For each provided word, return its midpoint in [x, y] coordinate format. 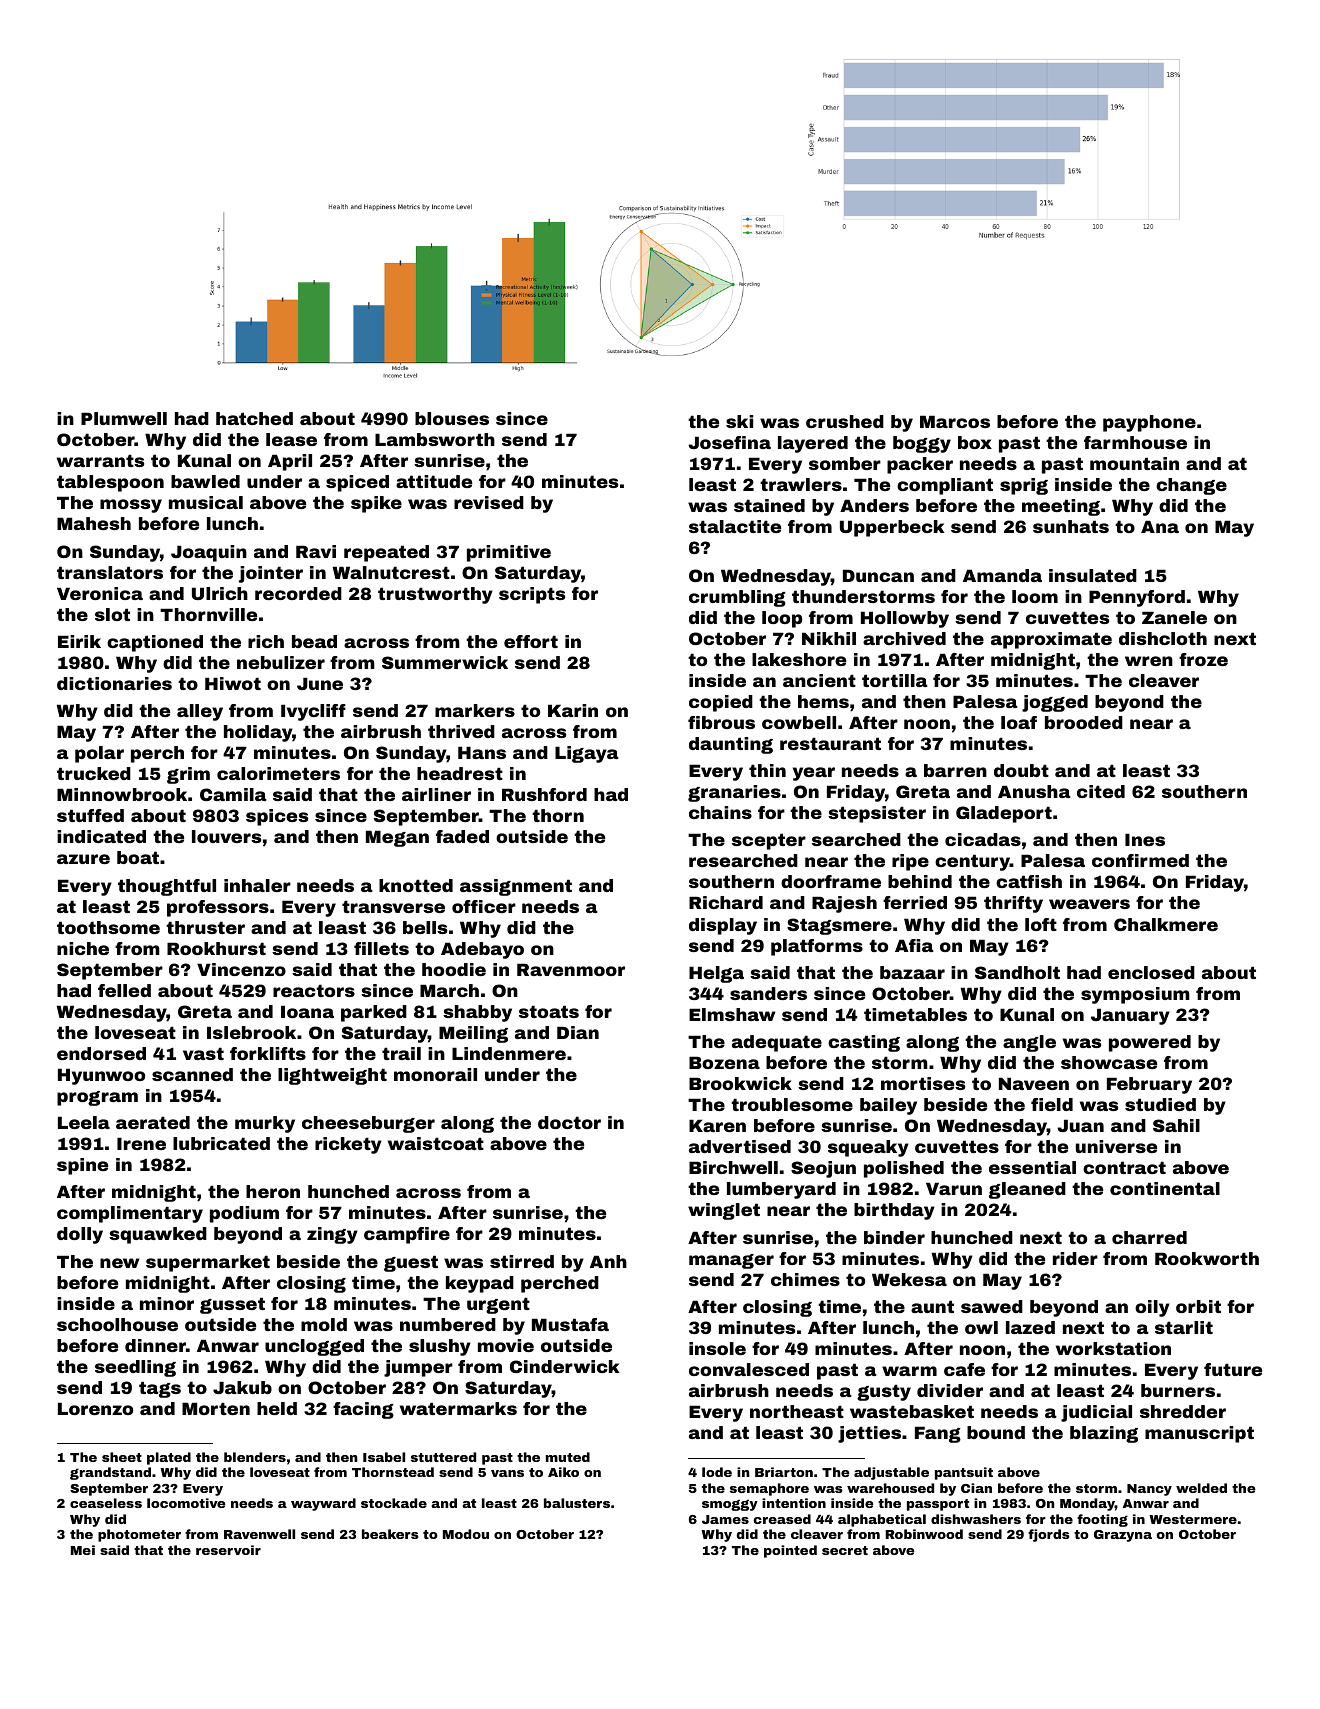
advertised [740, 1146]
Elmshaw [732, 1014]
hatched [254, 418]
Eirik [79, 641]
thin [767, 770]
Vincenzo [241, 969]
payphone [1149, 423]
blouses [452, 418]
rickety [348, 1145]
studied [1160, 1104]
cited [1101, 791]
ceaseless [106, 1503]
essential [1032, 1167]
